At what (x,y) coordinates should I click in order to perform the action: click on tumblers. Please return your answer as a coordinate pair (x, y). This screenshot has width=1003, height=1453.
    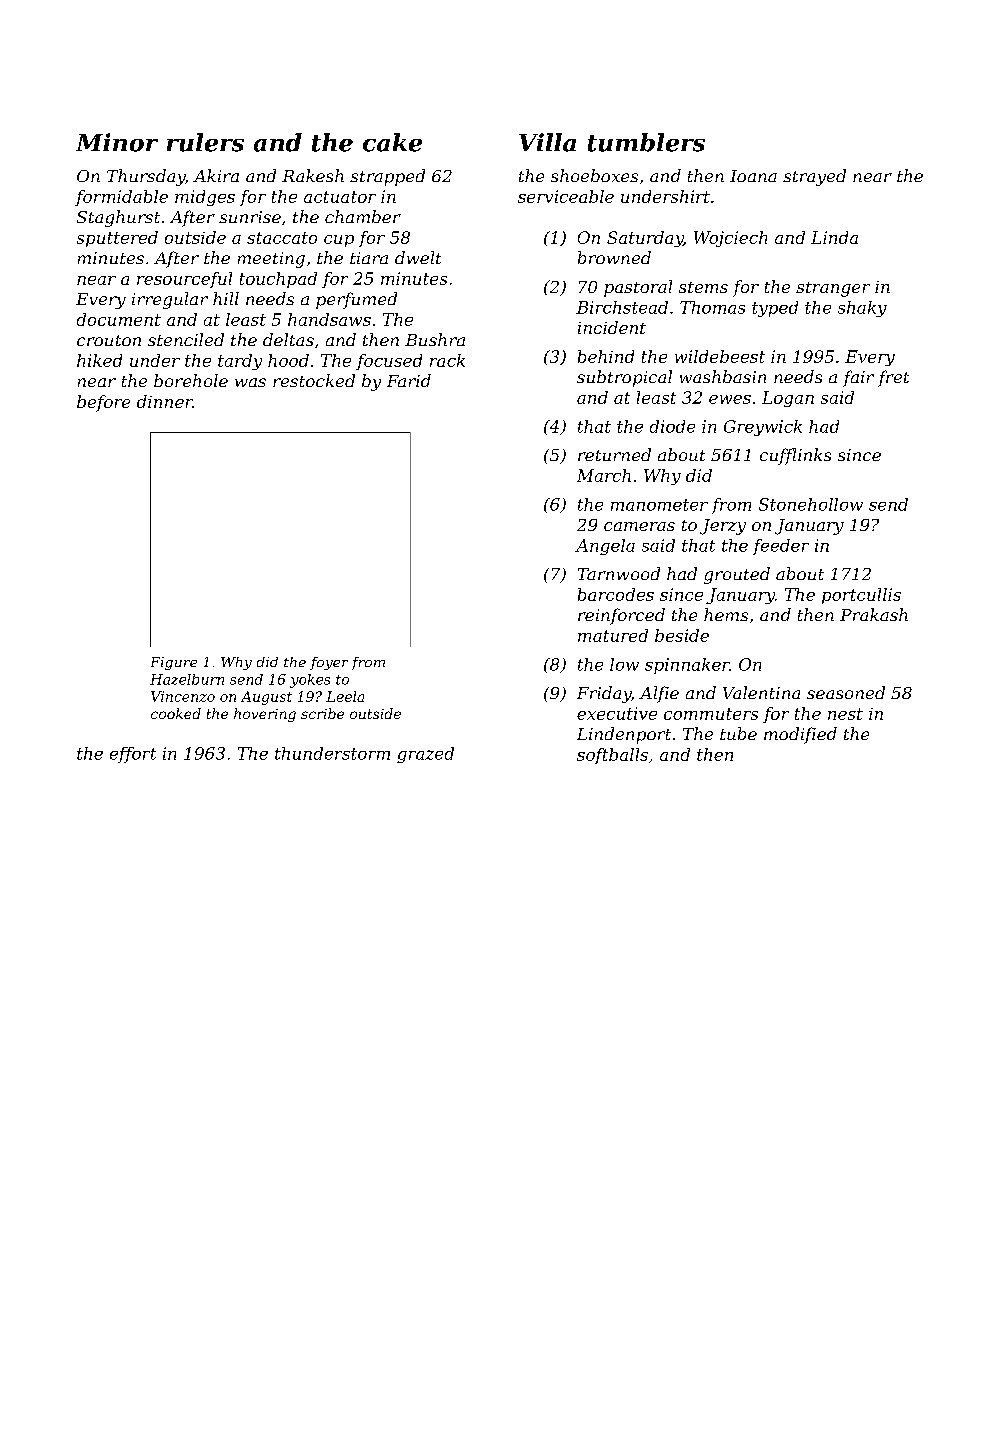
    Looking at the image, I should click on (646, 142).
